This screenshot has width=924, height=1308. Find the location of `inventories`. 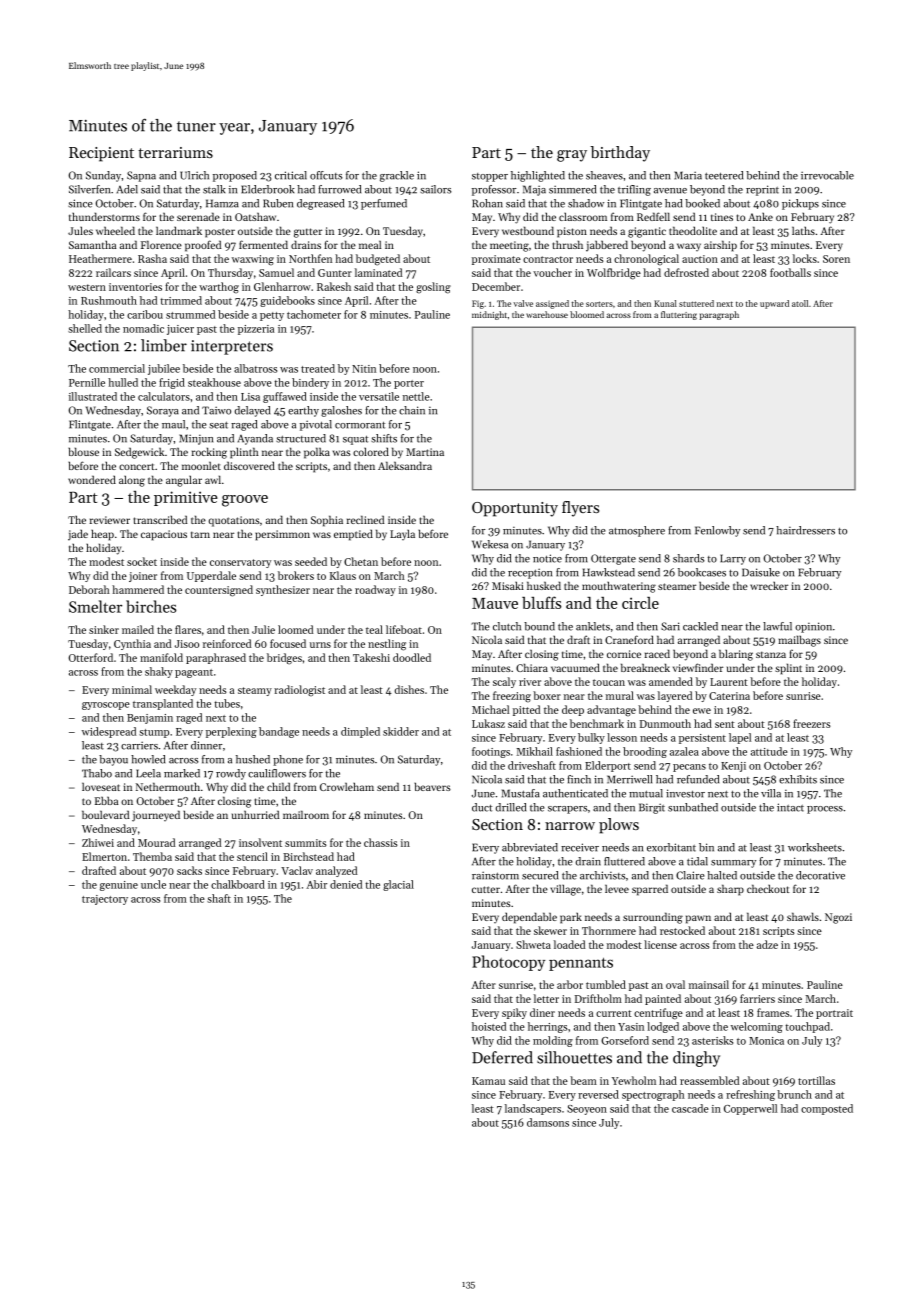

inventories is located at coordinates (135, 287).
